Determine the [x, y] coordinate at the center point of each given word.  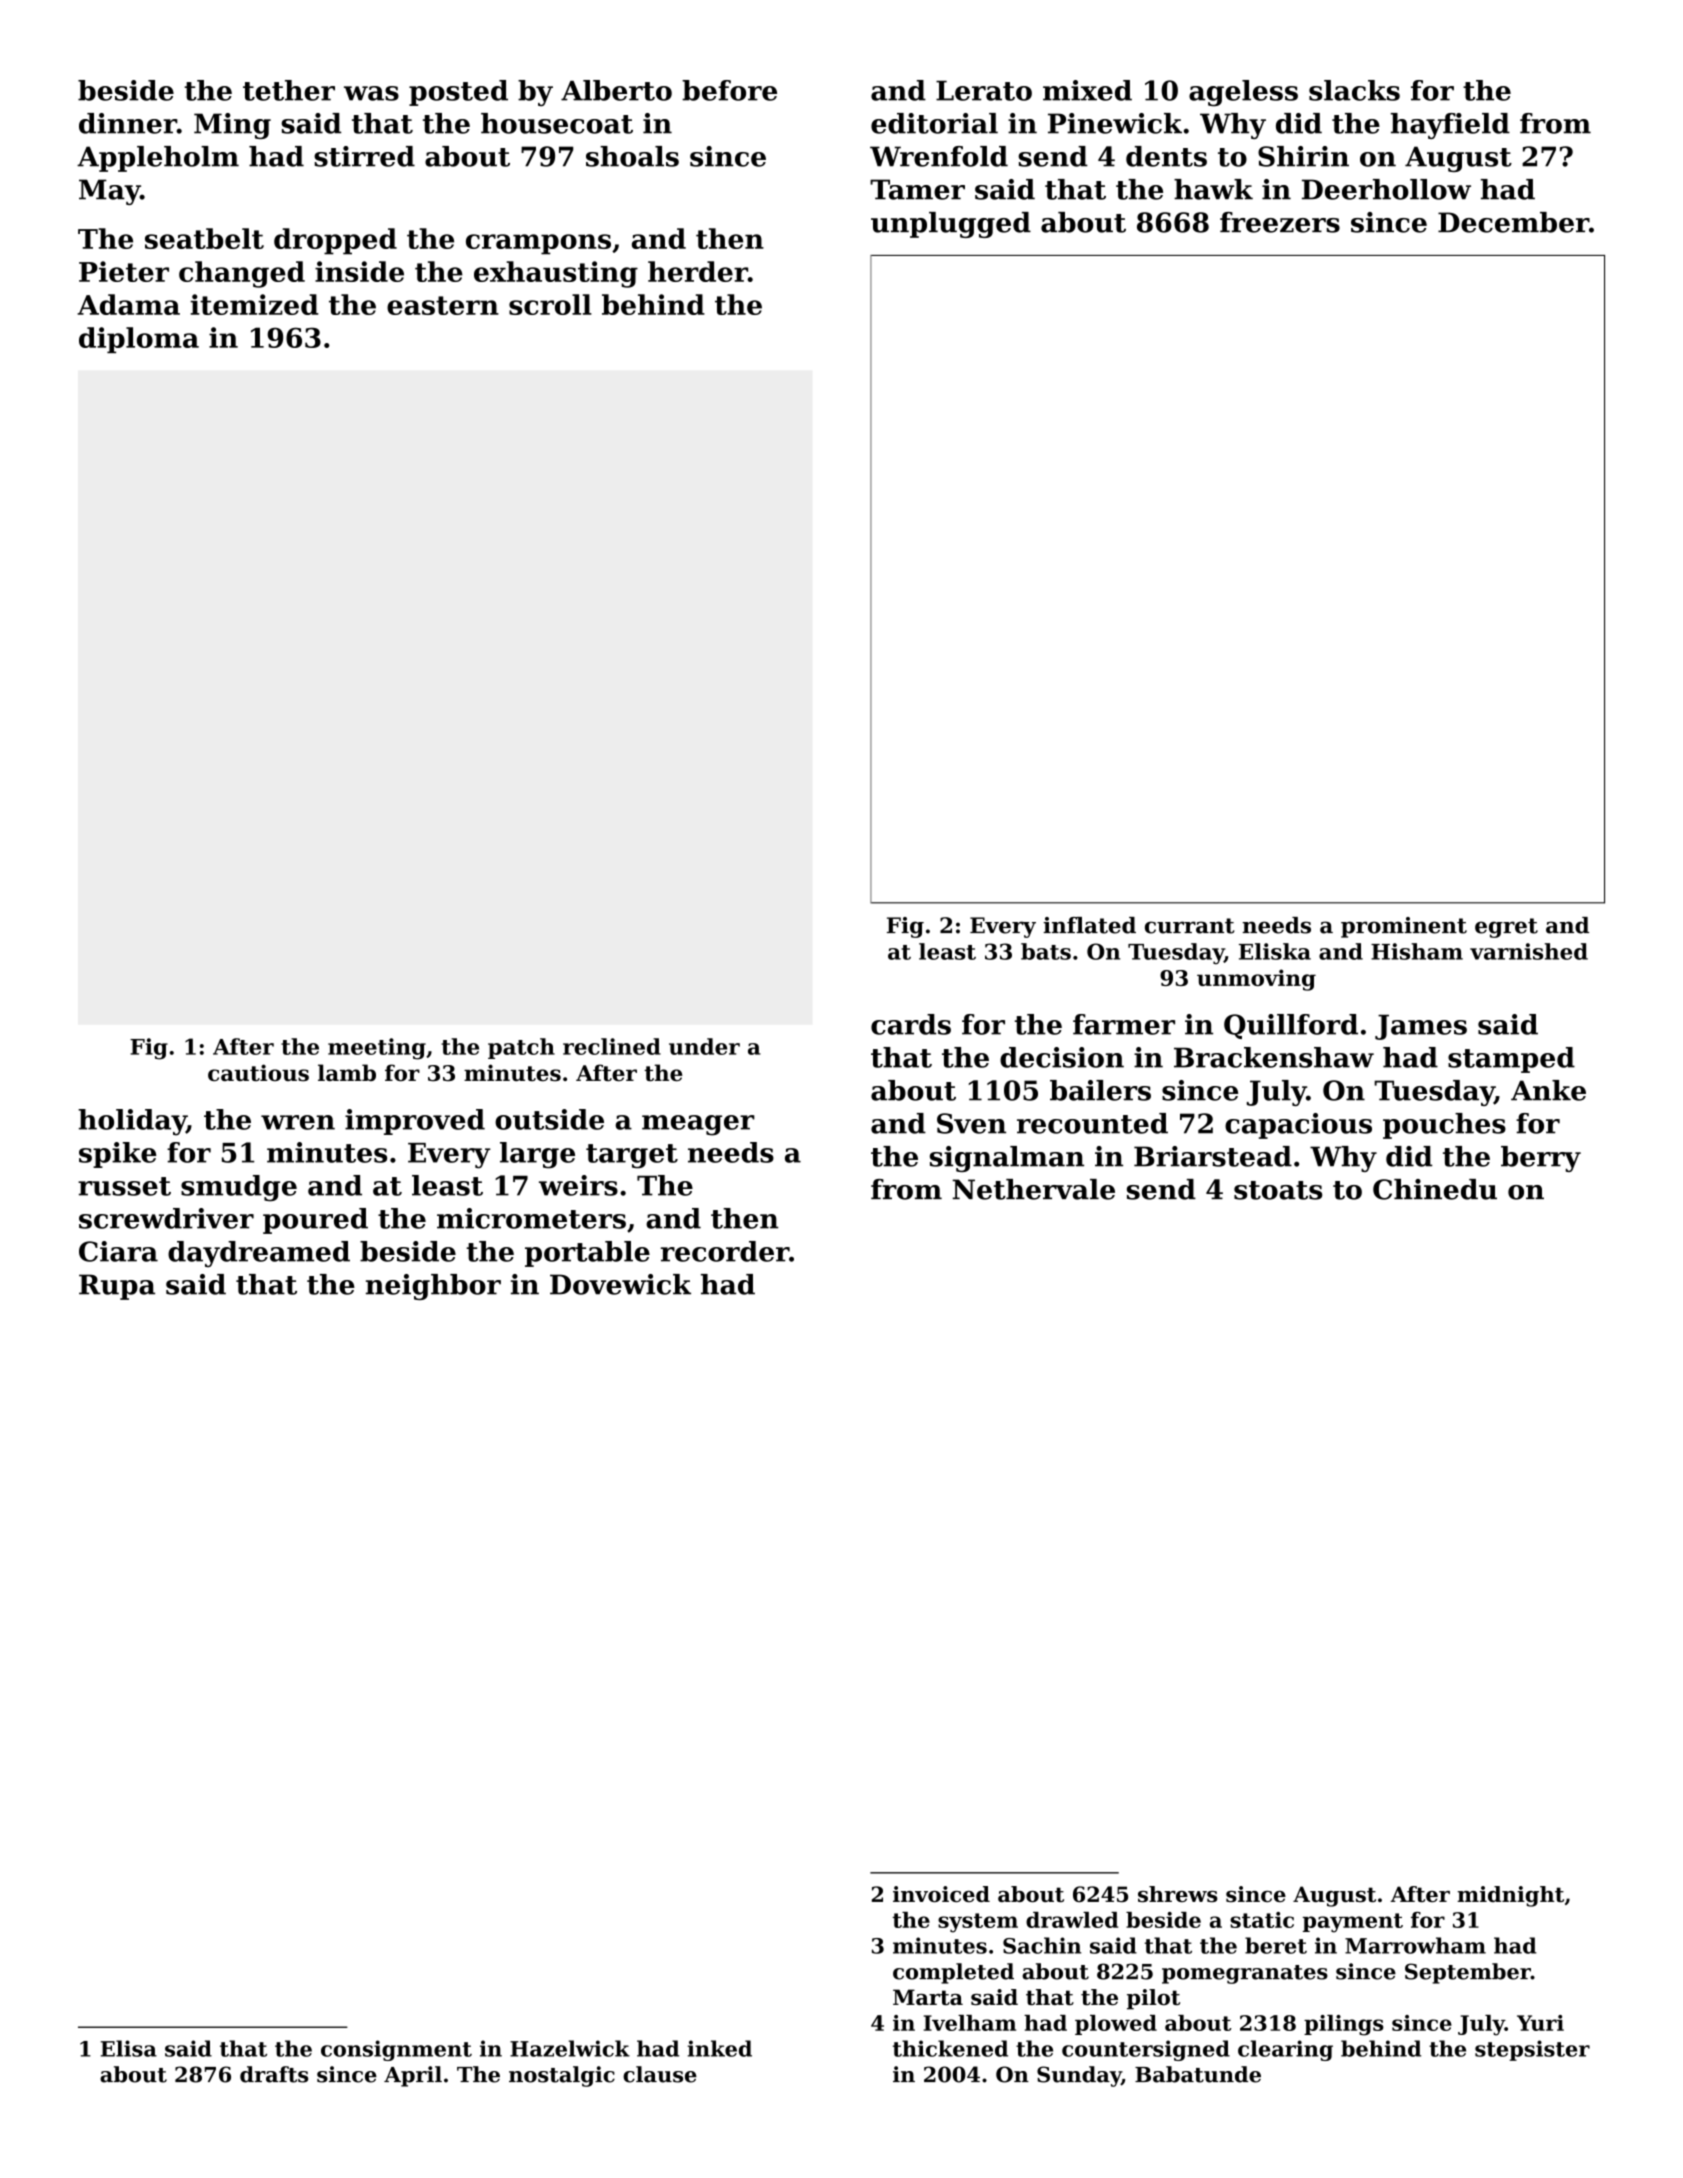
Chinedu [1435, 1189]
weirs [578, 1185]
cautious [258, 1072]
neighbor [433, 1287]
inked [720, 2048]
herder [698, 271]
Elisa [129, 2048]
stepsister [1532, 2050]
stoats [1278, 1190]
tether [289, 90]
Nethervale [1033, 1189]
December [1513, 222]
